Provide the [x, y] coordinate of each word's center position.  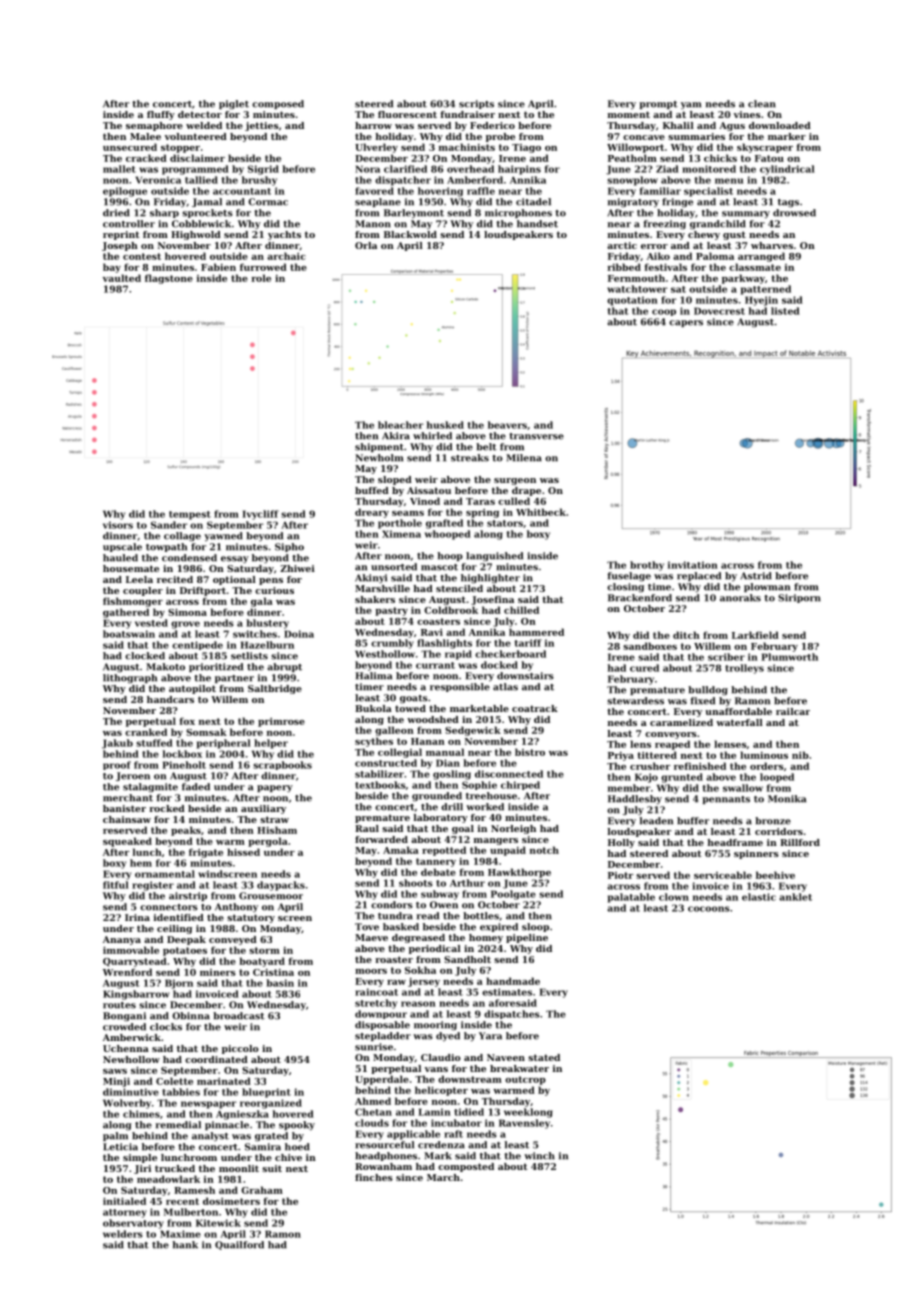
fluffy [161, 115]
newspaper [209, 1105]
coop [664, 312]
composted [466, 1167]
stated [544, 1057]
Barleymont [414, 214]
